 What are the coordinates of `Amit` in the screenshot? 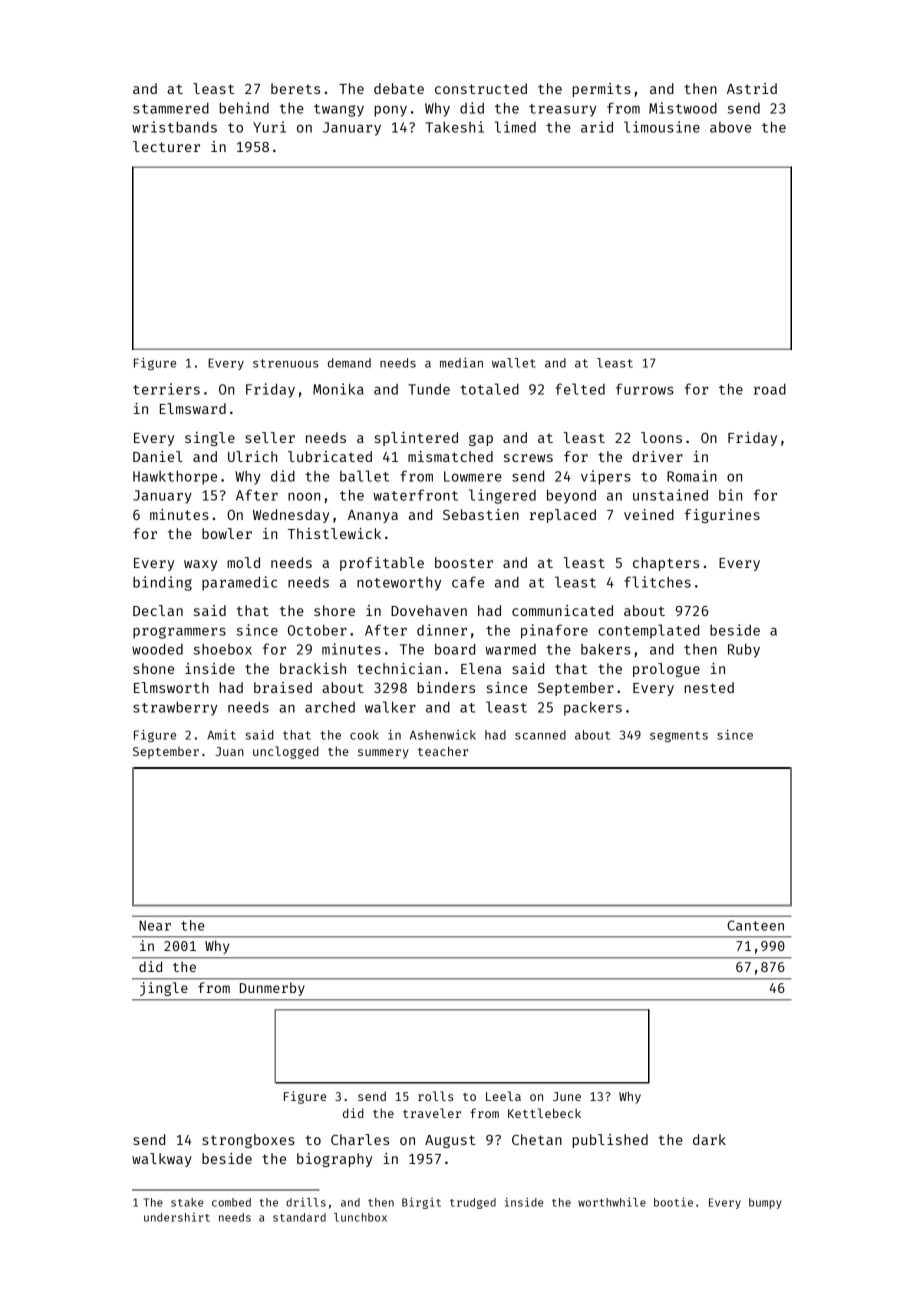 It's located at (221, 735).
